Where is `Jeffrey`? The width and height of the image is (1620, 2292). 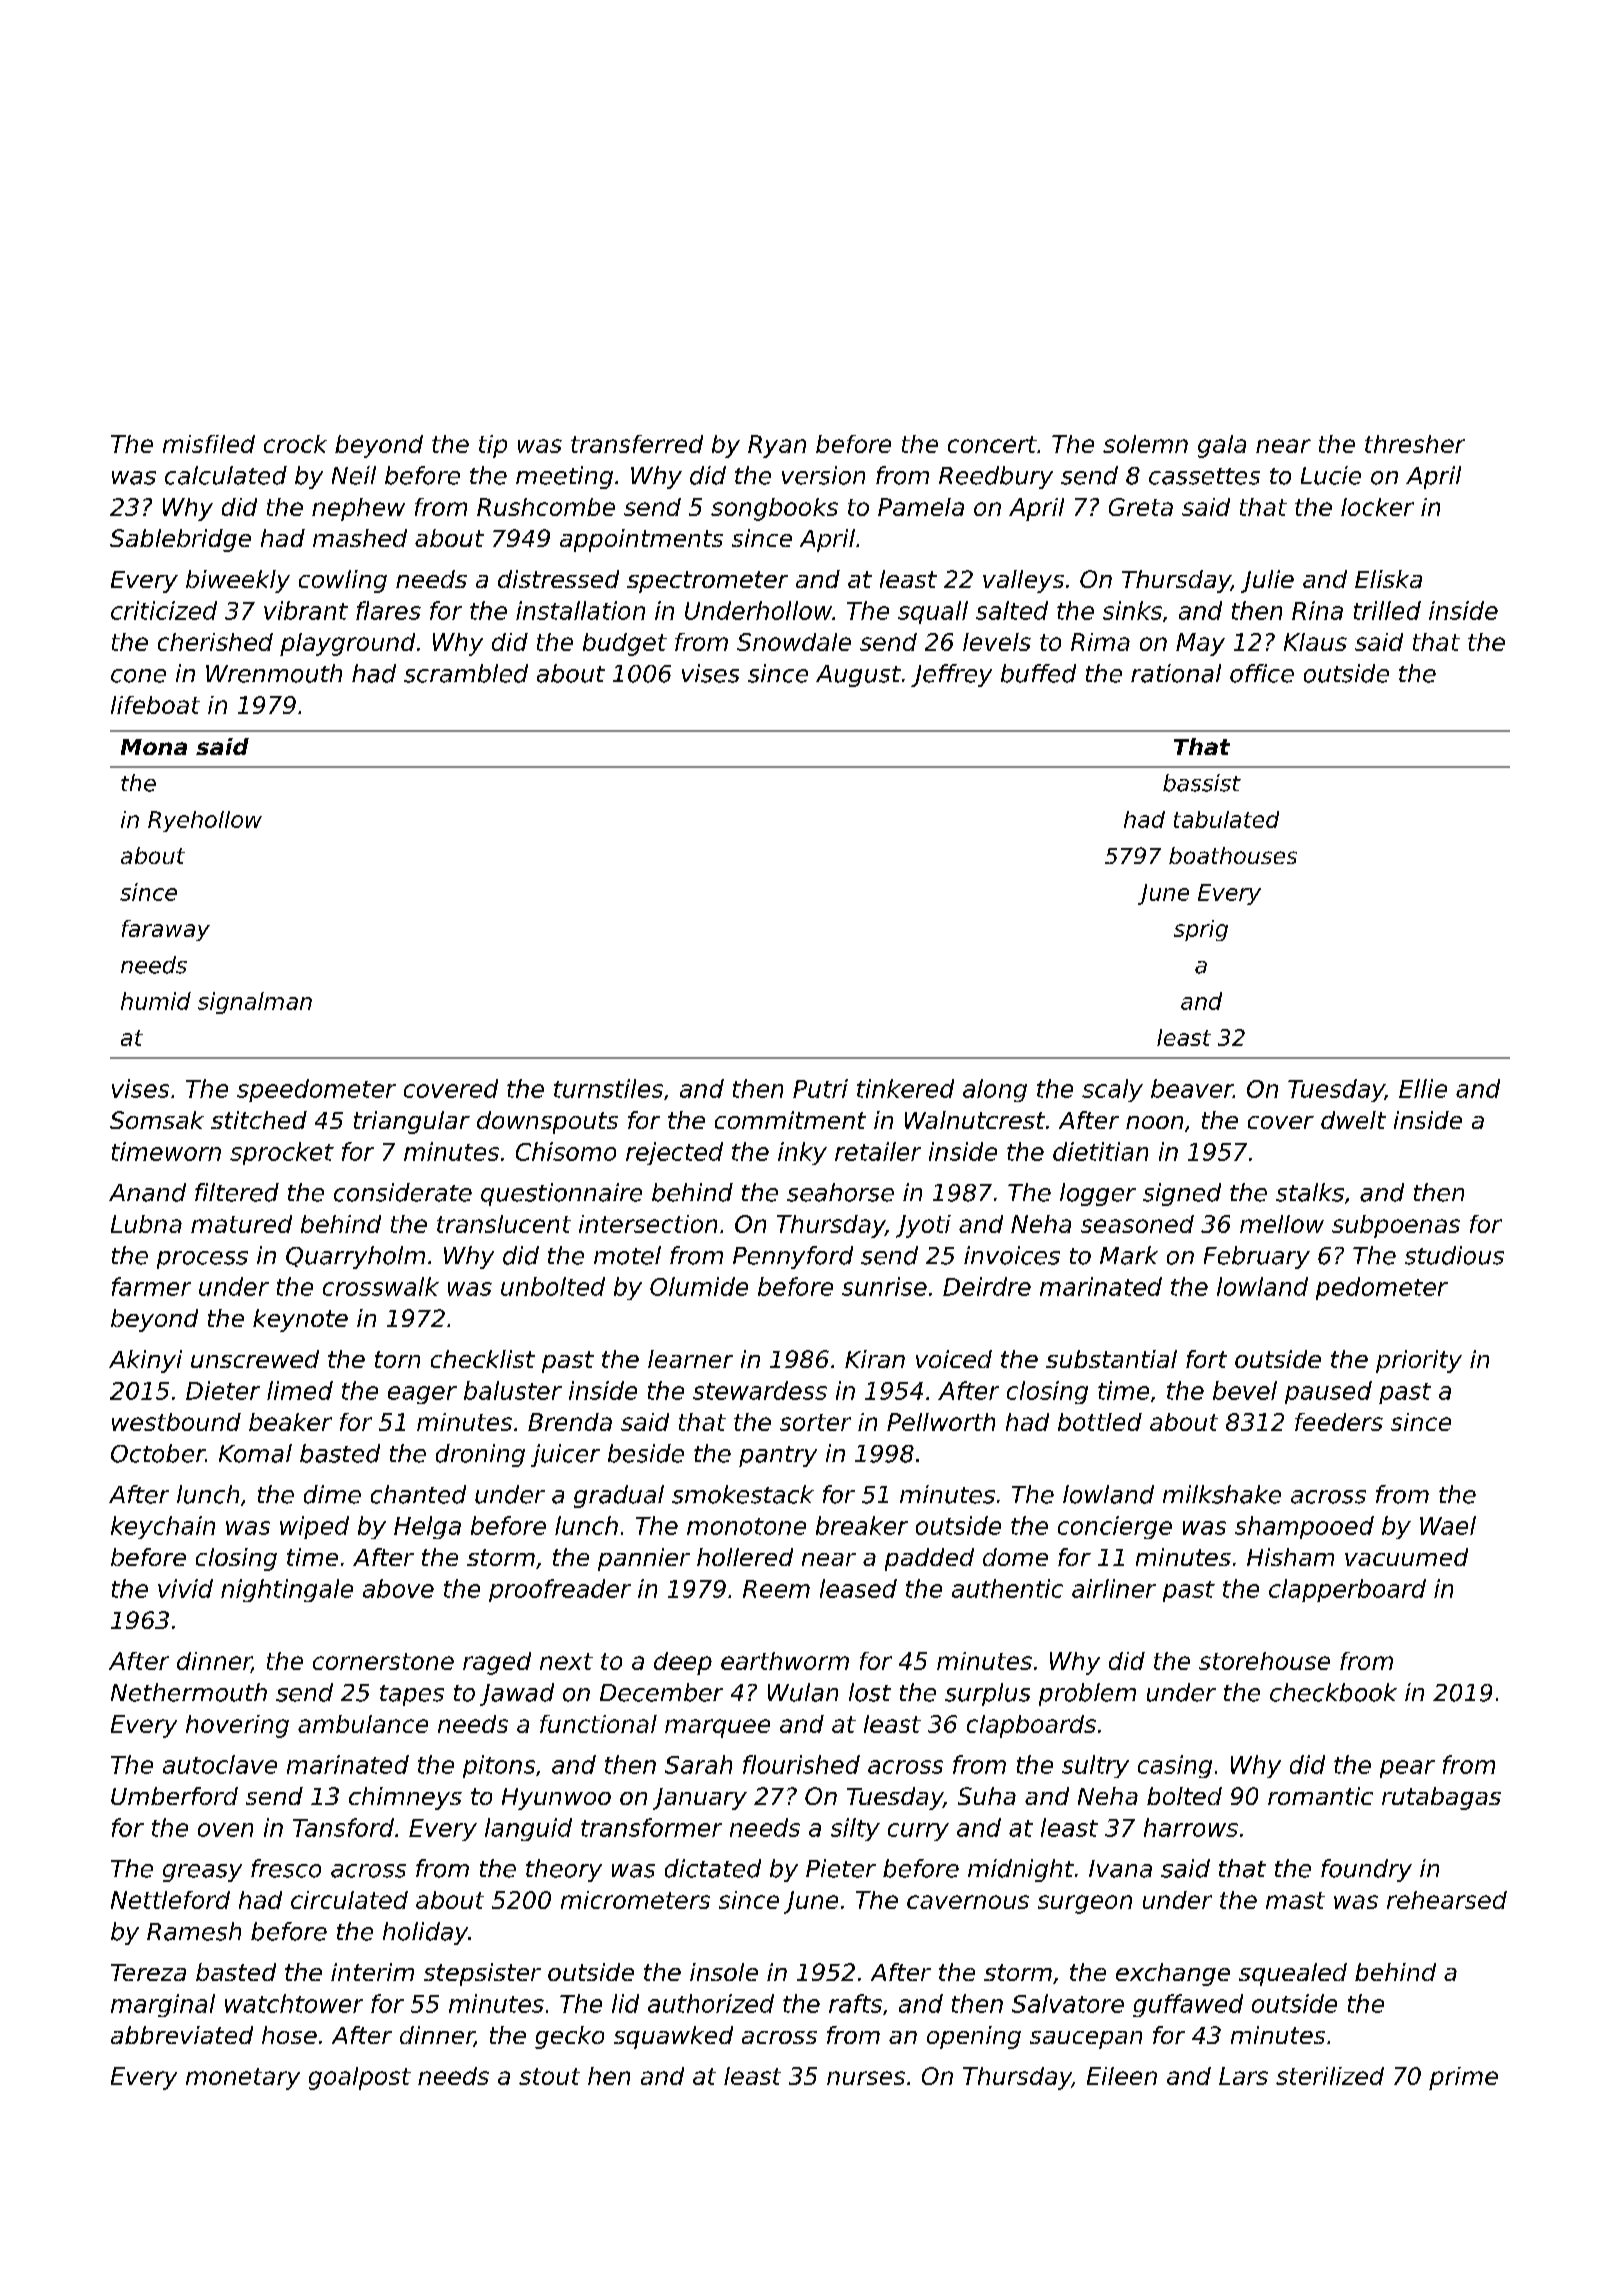
Jeffrey is located at coordinates (951, 675).
